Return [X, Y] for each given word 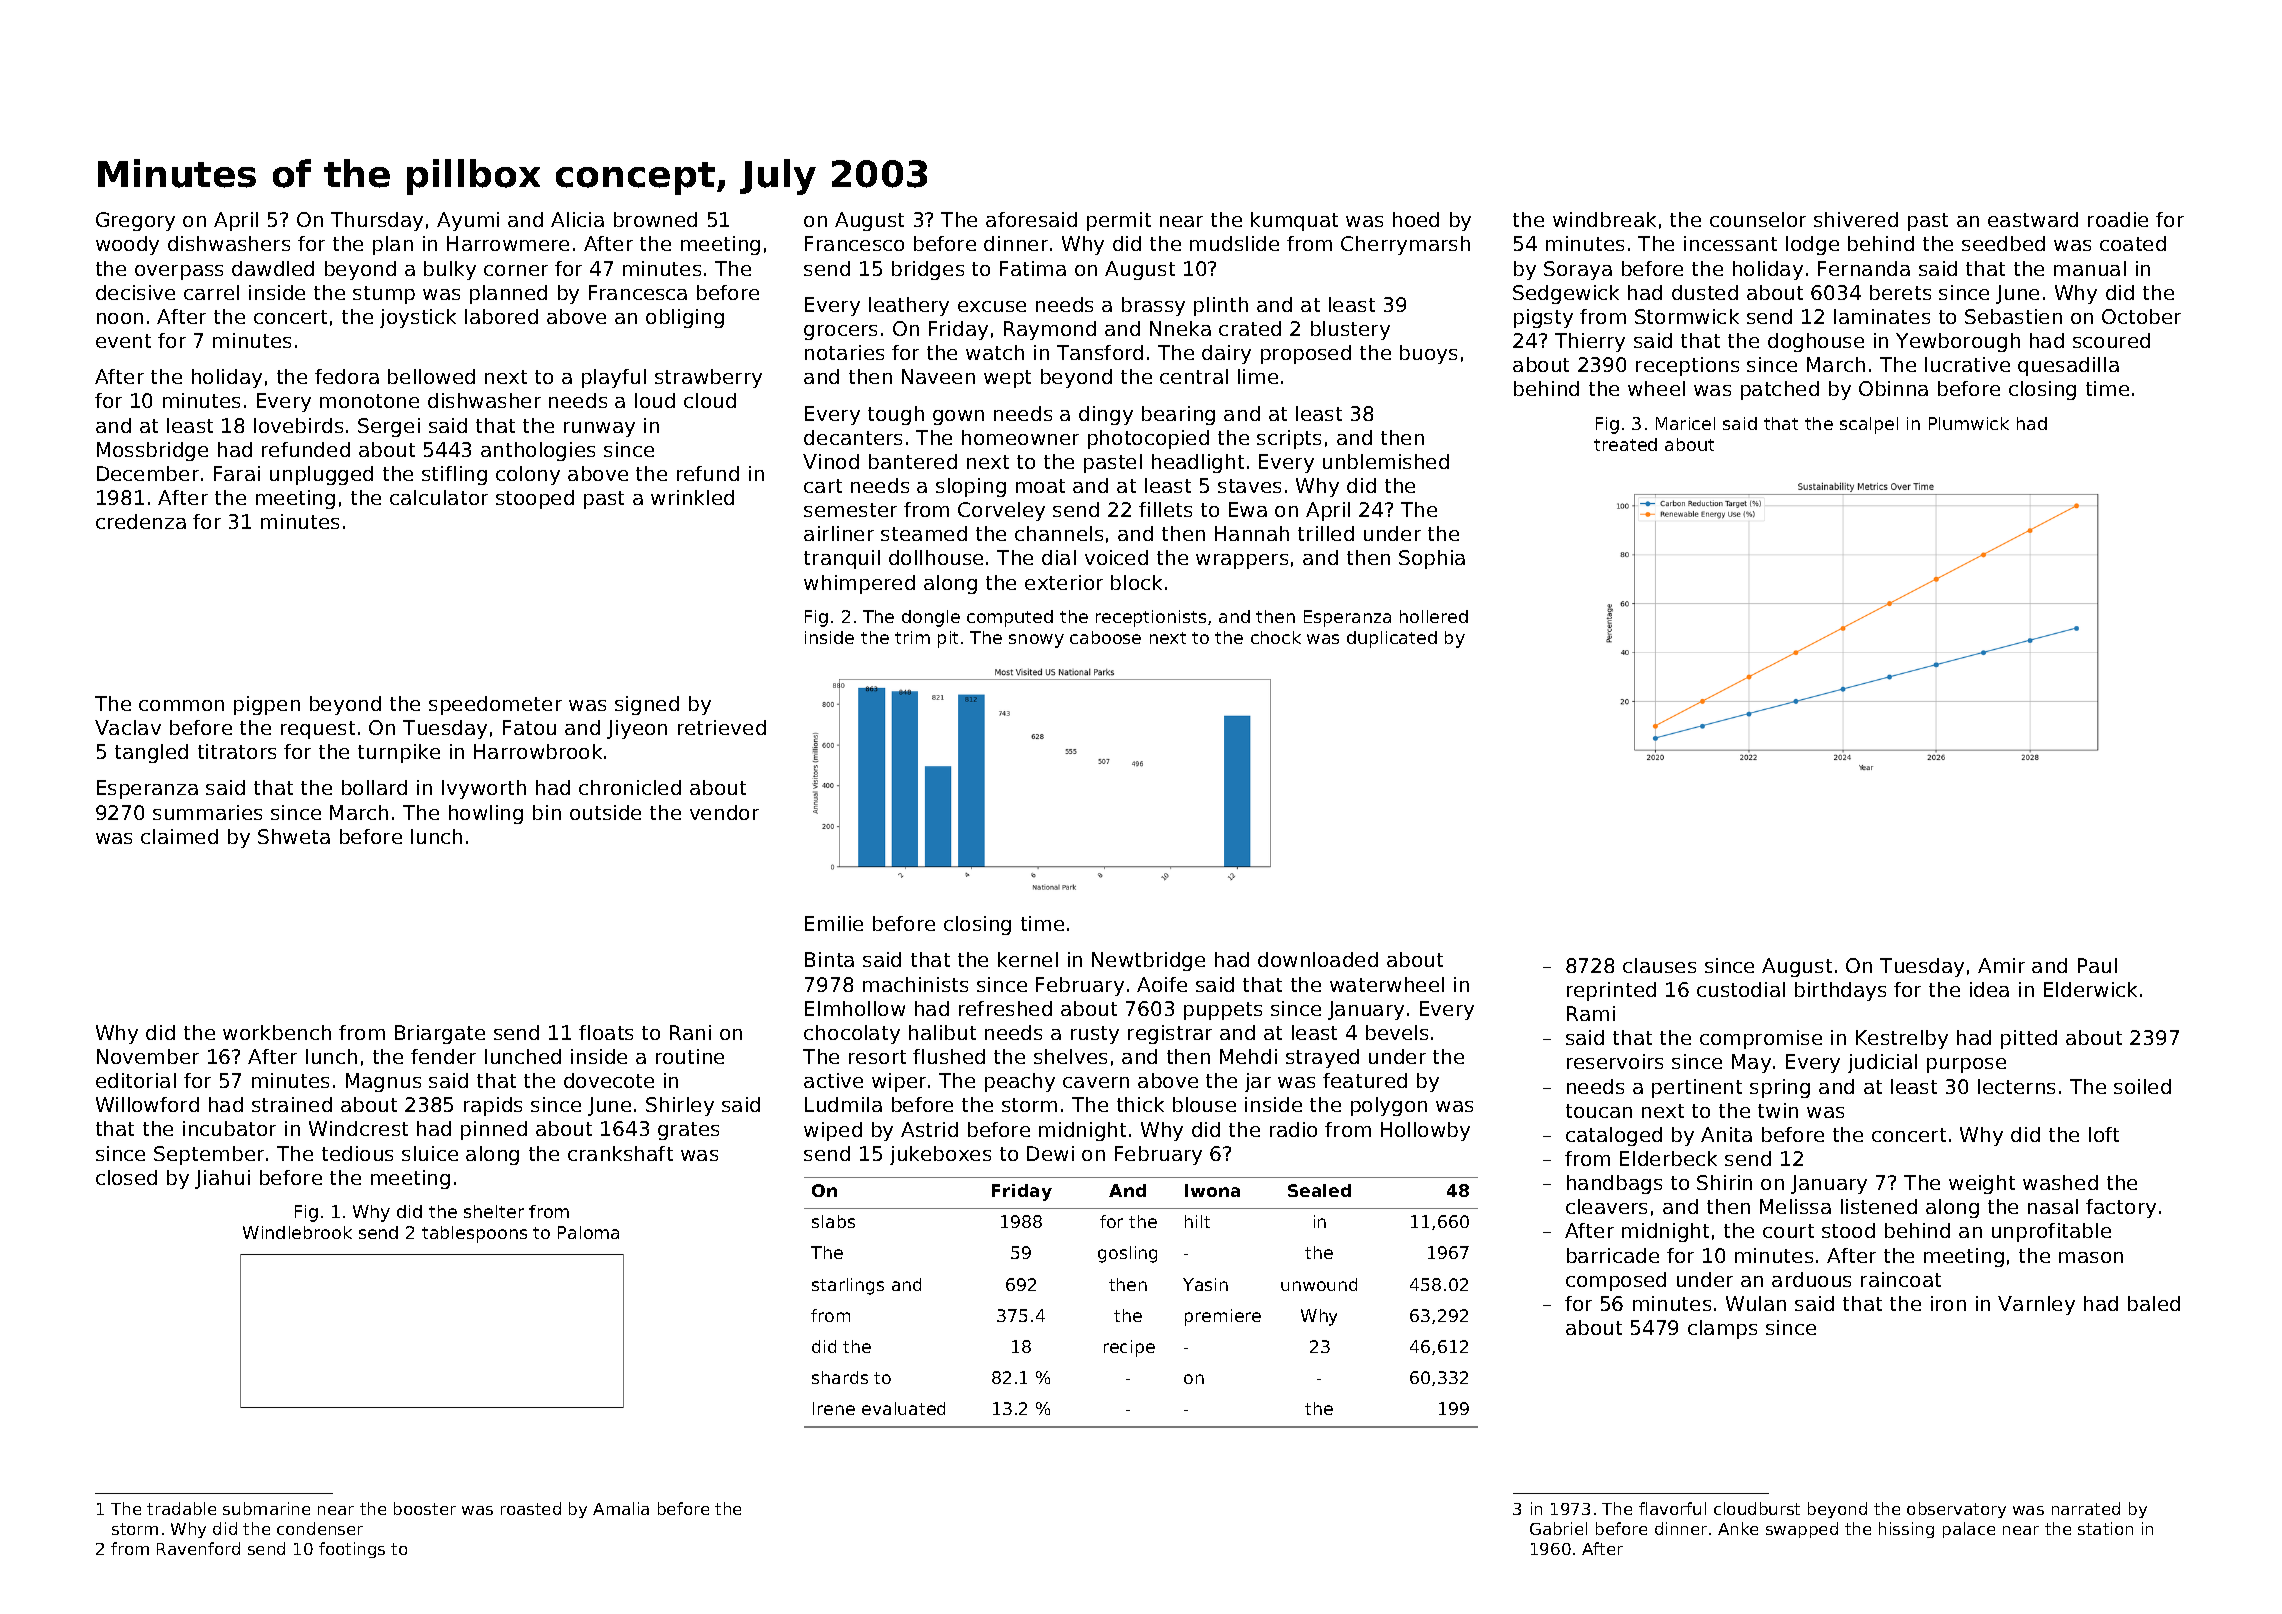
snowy [1036, 641]
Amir [2001, 965]
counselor [1758, 219]
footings [352, 1550]
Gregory [135, 221]
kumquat [1294, 221]
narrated [2086, 1508]
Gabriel [1558, 1528]
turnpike [399, 753]
